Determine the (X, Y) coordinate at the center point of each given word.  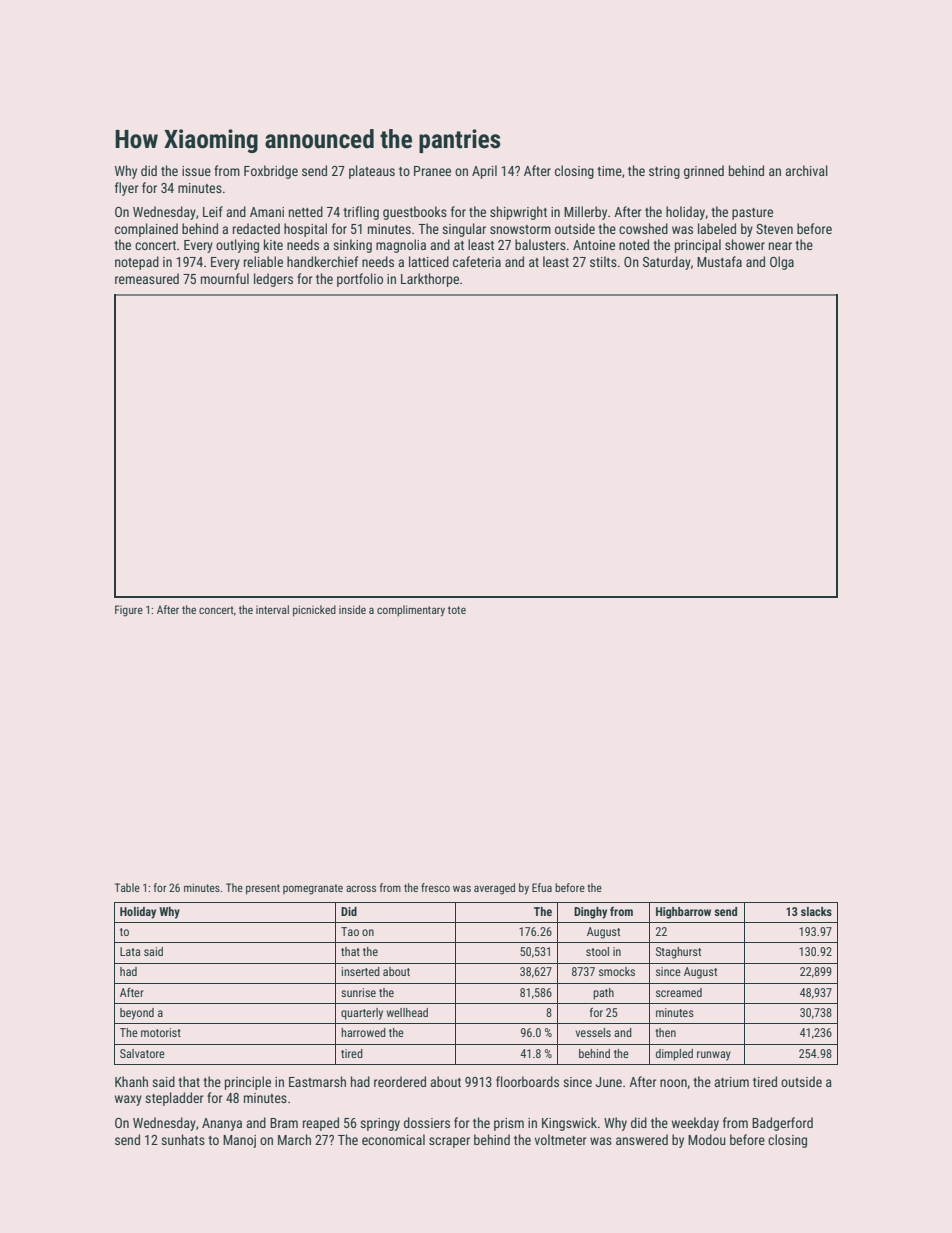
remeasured (147, 278)
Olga (782, 263)
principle (248, 1083)
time (609, 171)
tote (457, 610)
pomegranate (313, 889)
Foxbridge (271, 172)
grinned (704, 172)
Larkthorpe (430, 280)
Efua (542, 887)
